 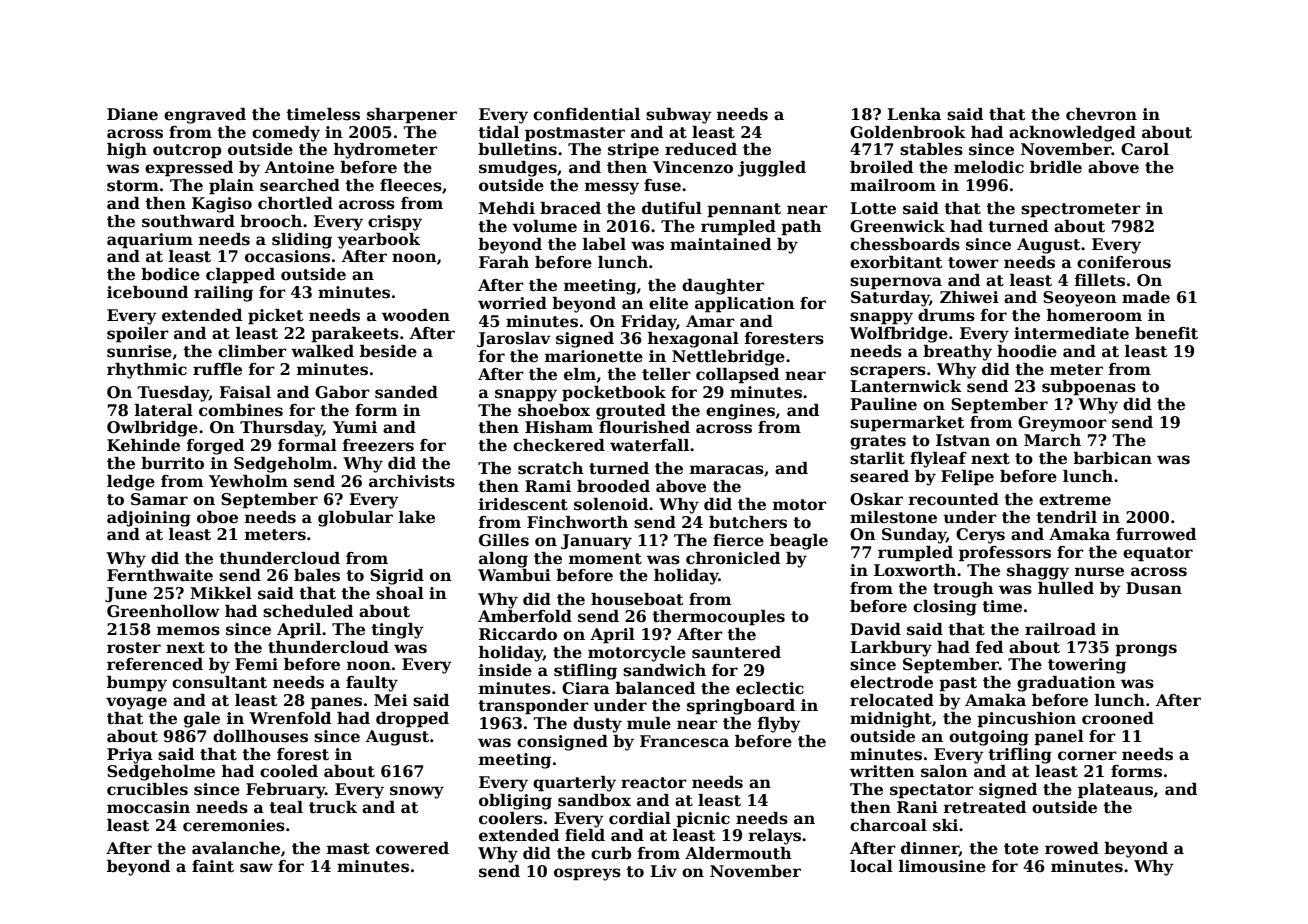 I want to click on moccasin, so click(x=148, y=807).
